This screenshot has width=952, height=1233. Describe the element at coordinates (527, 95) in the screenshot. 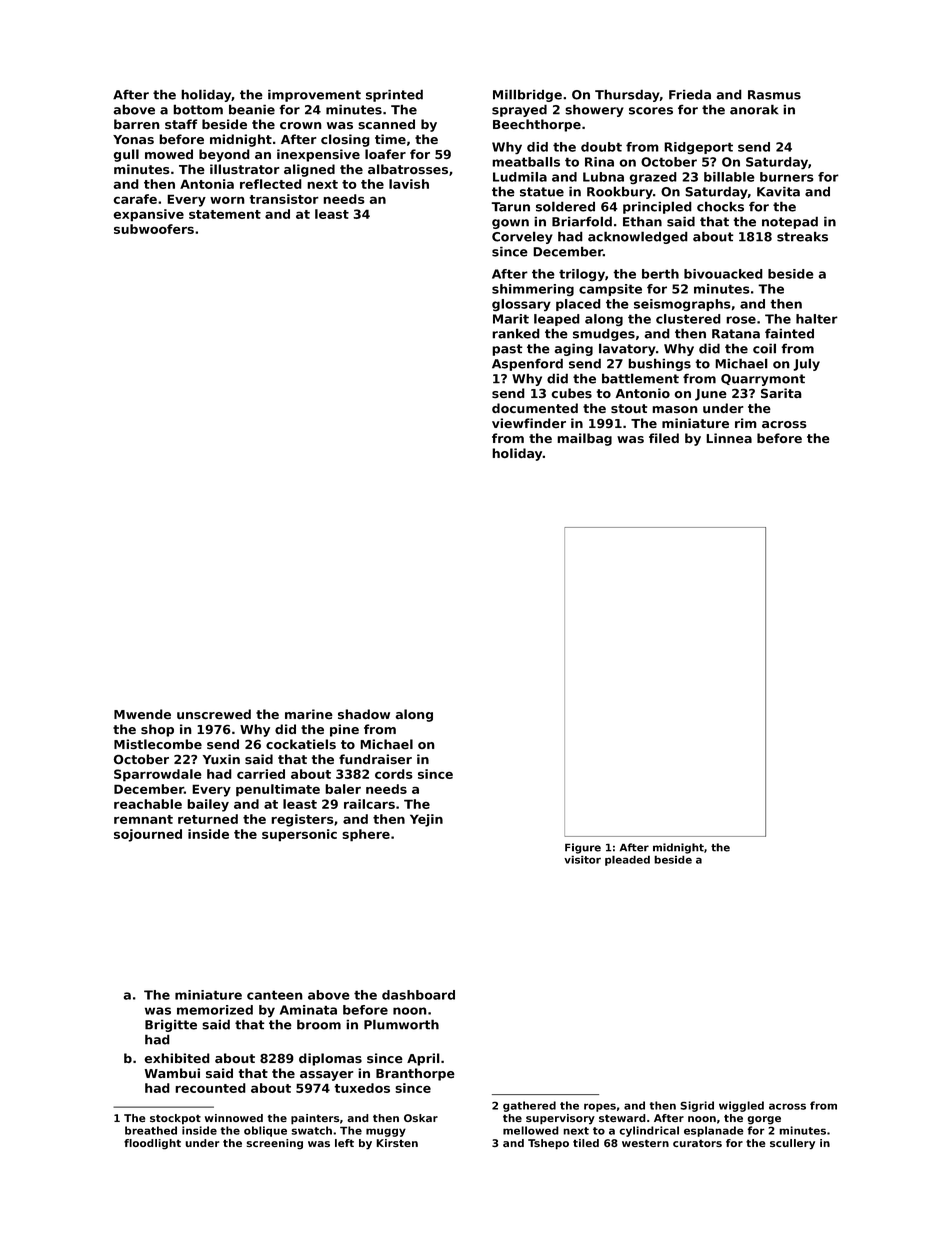

I see `Millbridge` at that location.
